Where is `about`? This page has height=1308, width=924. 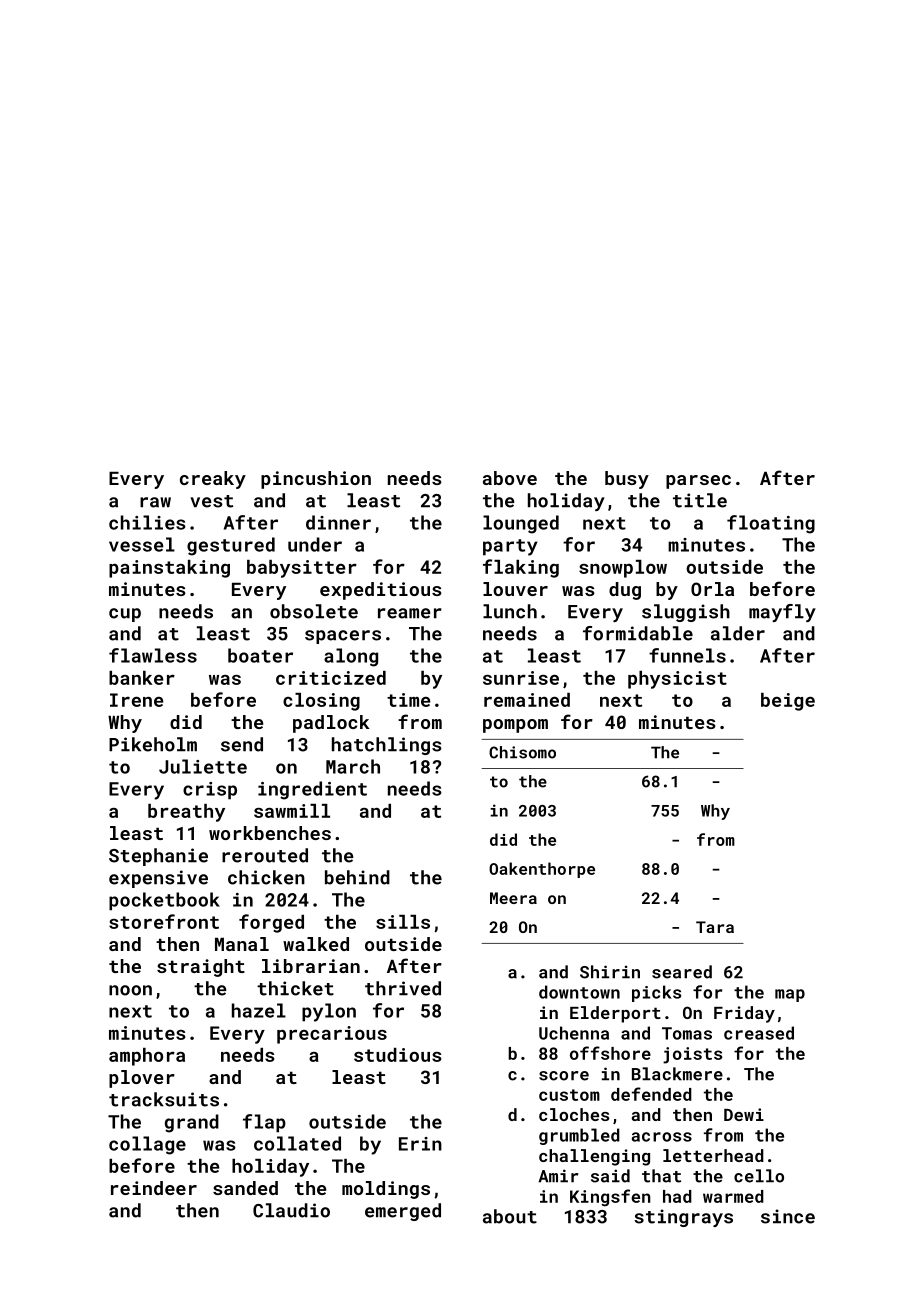
about is located at coordinates (510, 1216).
